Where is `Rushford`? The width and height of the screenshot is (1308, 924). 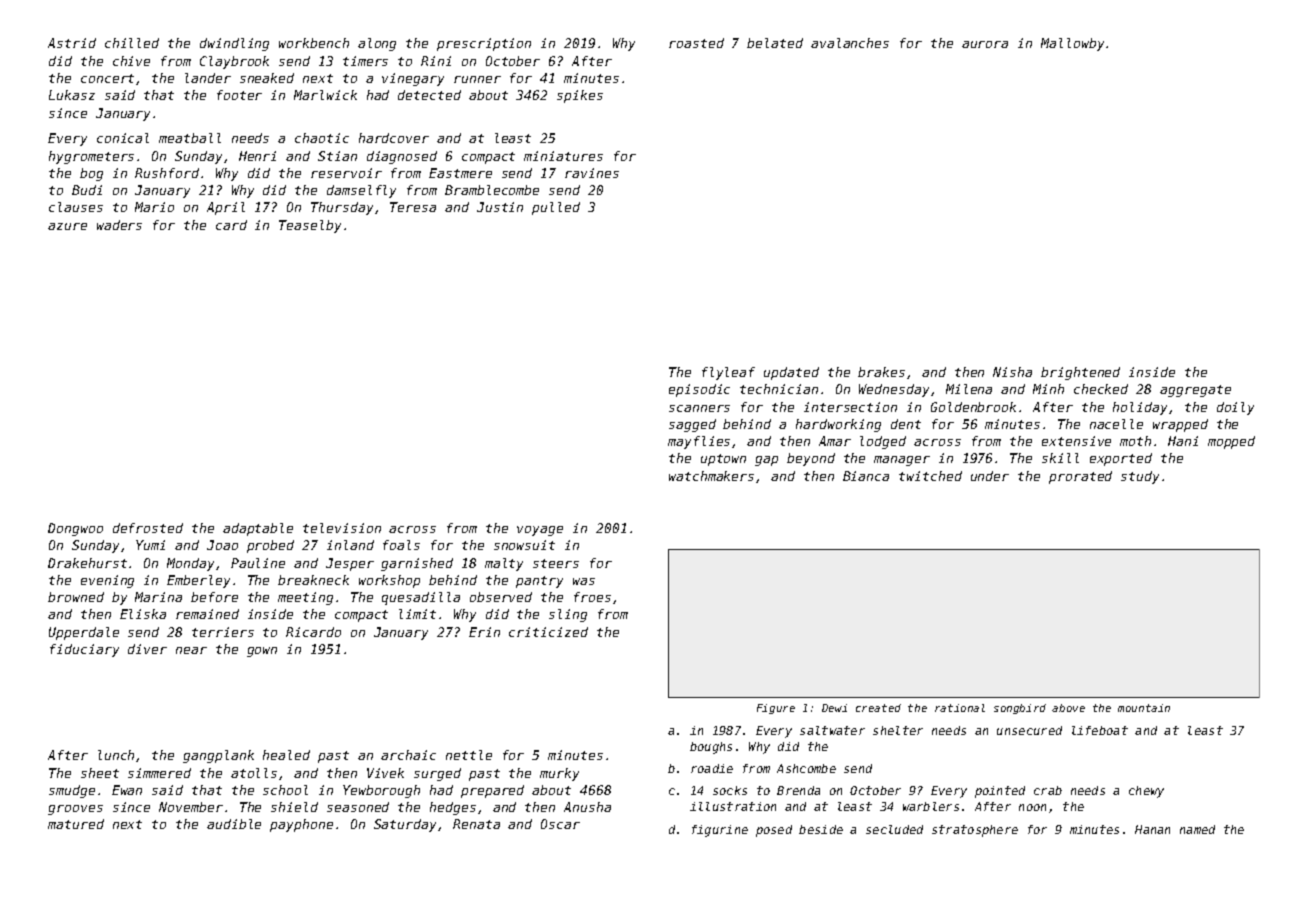
Rushford is located at coordinates (167, 173).
